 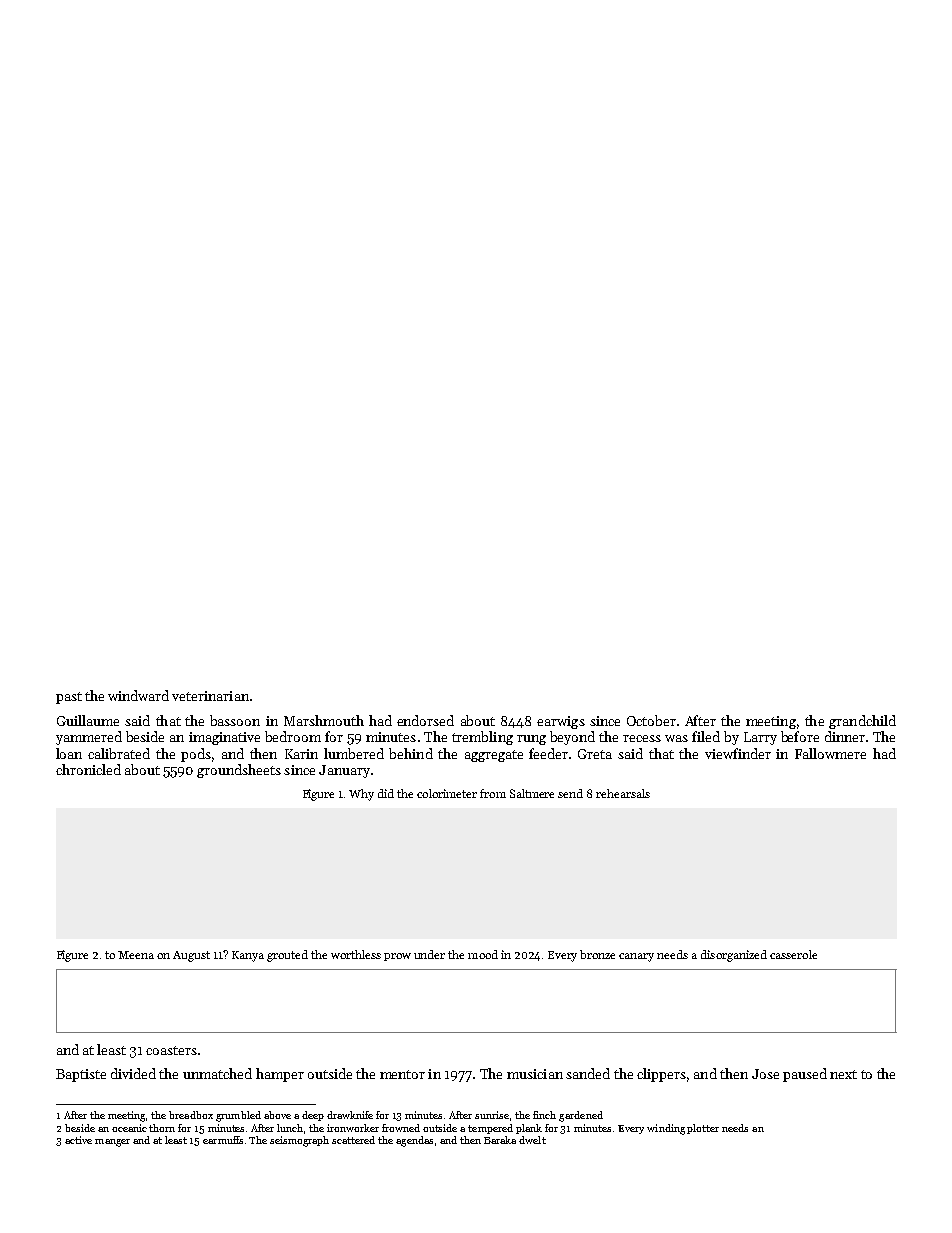 I want to click on bronze, so click(x=597, y=954).
